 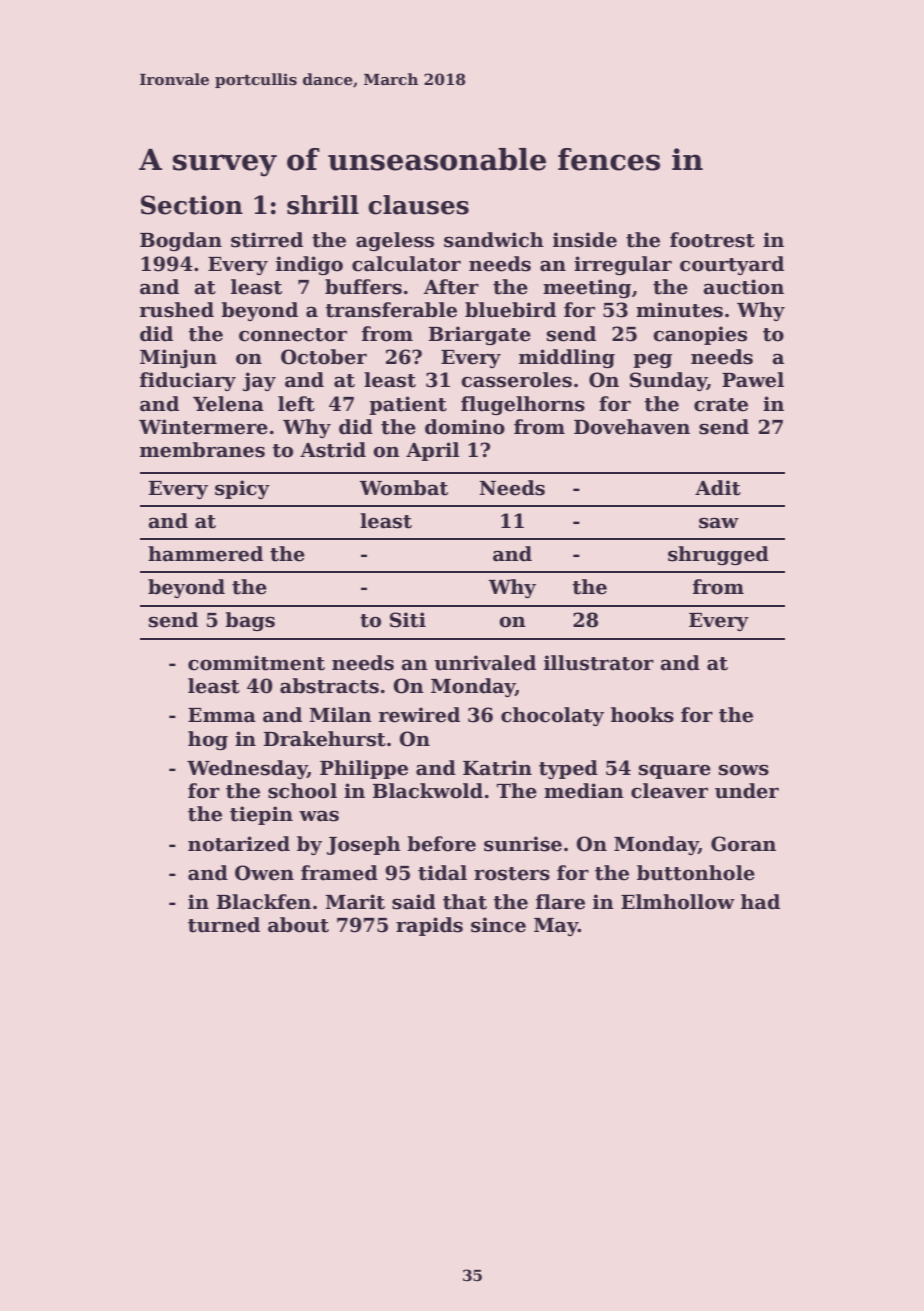 What do you see at coordinates (414, 902) in the screenshot?
I see `said` at bounding box center [414, 902].
